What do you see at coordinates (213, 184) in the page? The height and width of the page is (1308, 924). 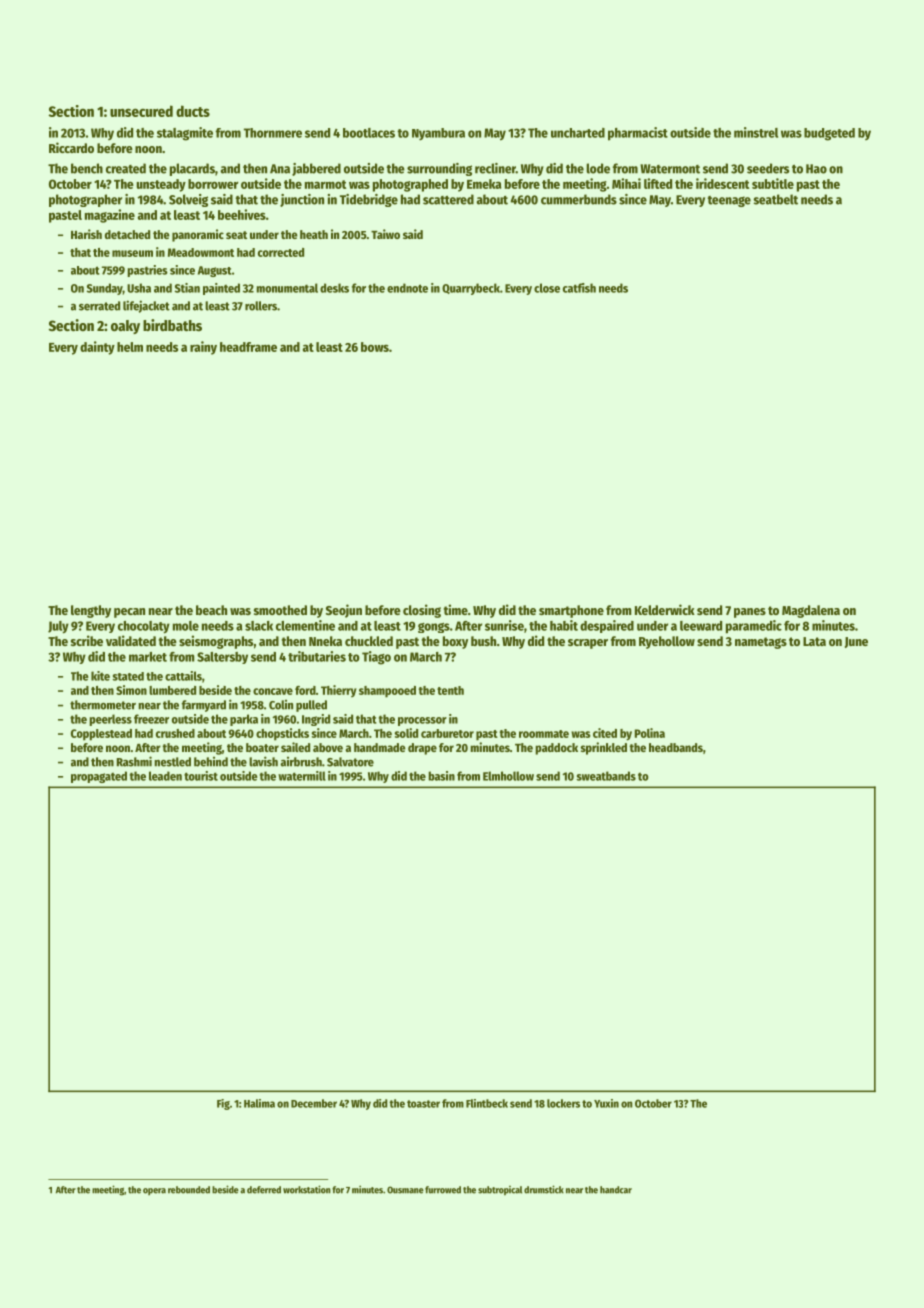 I see `borrower` at bounding box center [213, 184].
